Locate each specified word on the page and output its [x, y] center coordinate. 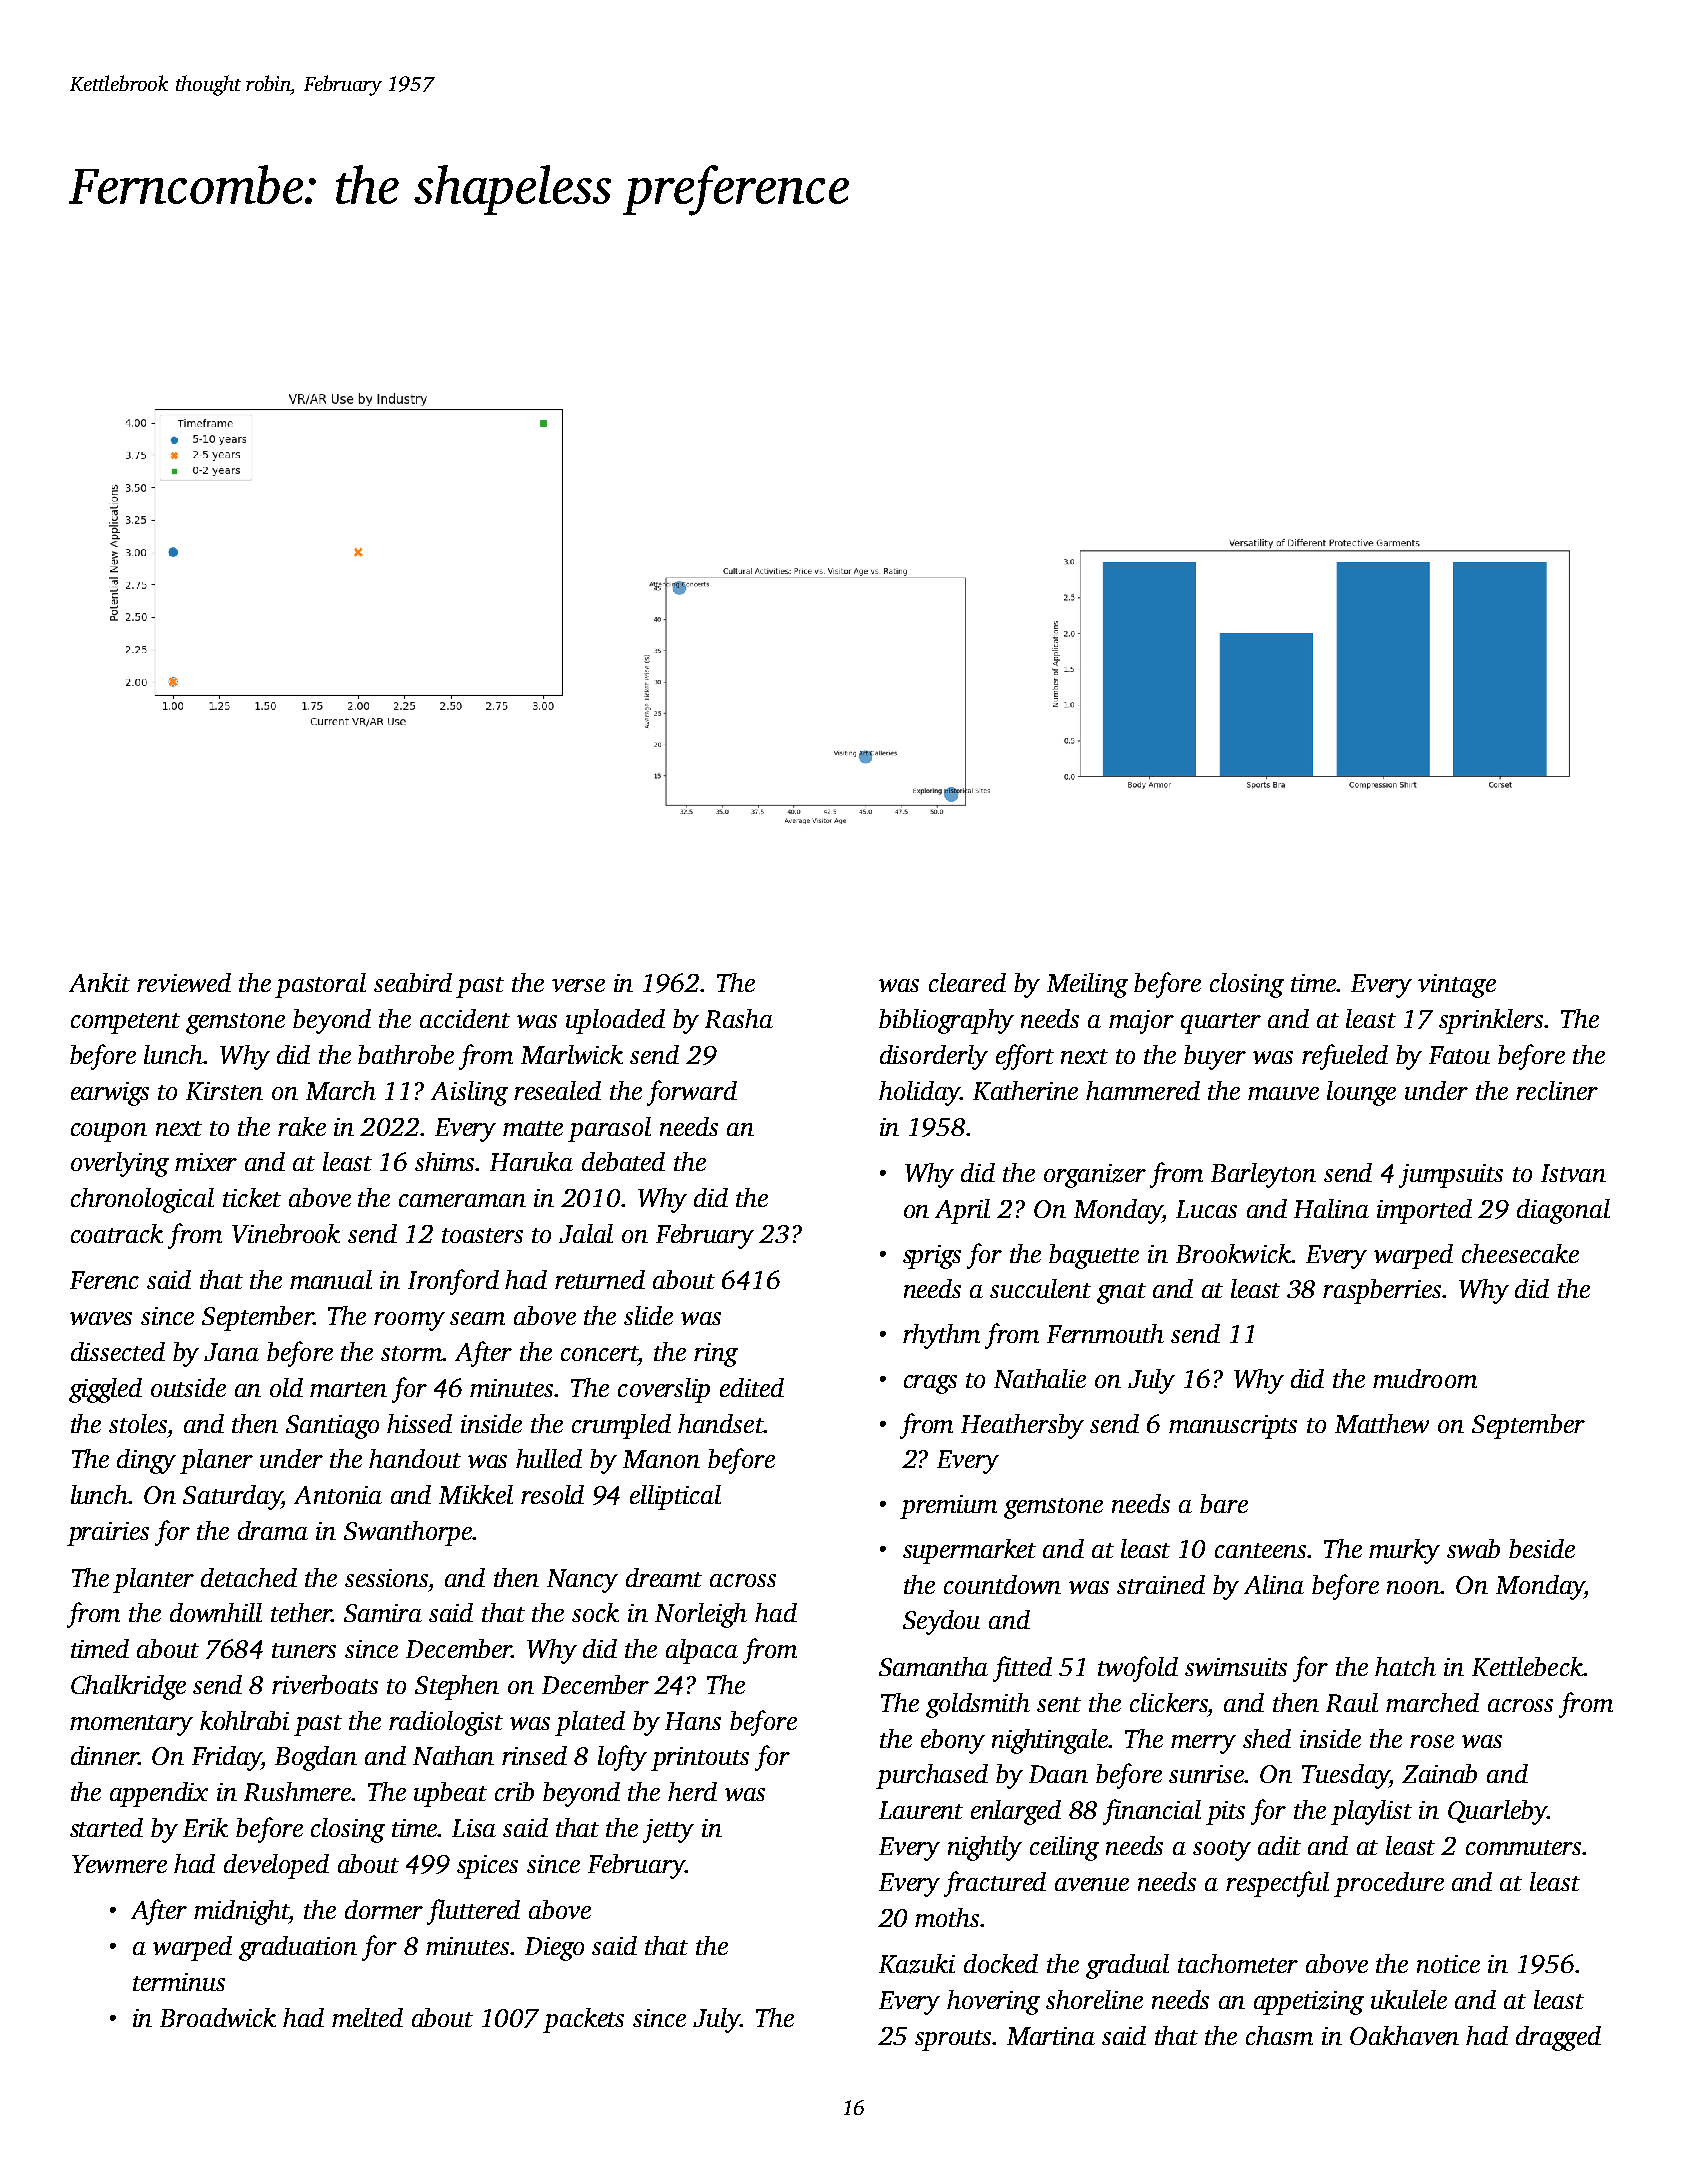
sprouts [953, 2040]
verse [578, 985]
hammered [1143, 1090]
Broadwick [218, 2017]
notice [1448, 1964]
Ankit [99, 982]
